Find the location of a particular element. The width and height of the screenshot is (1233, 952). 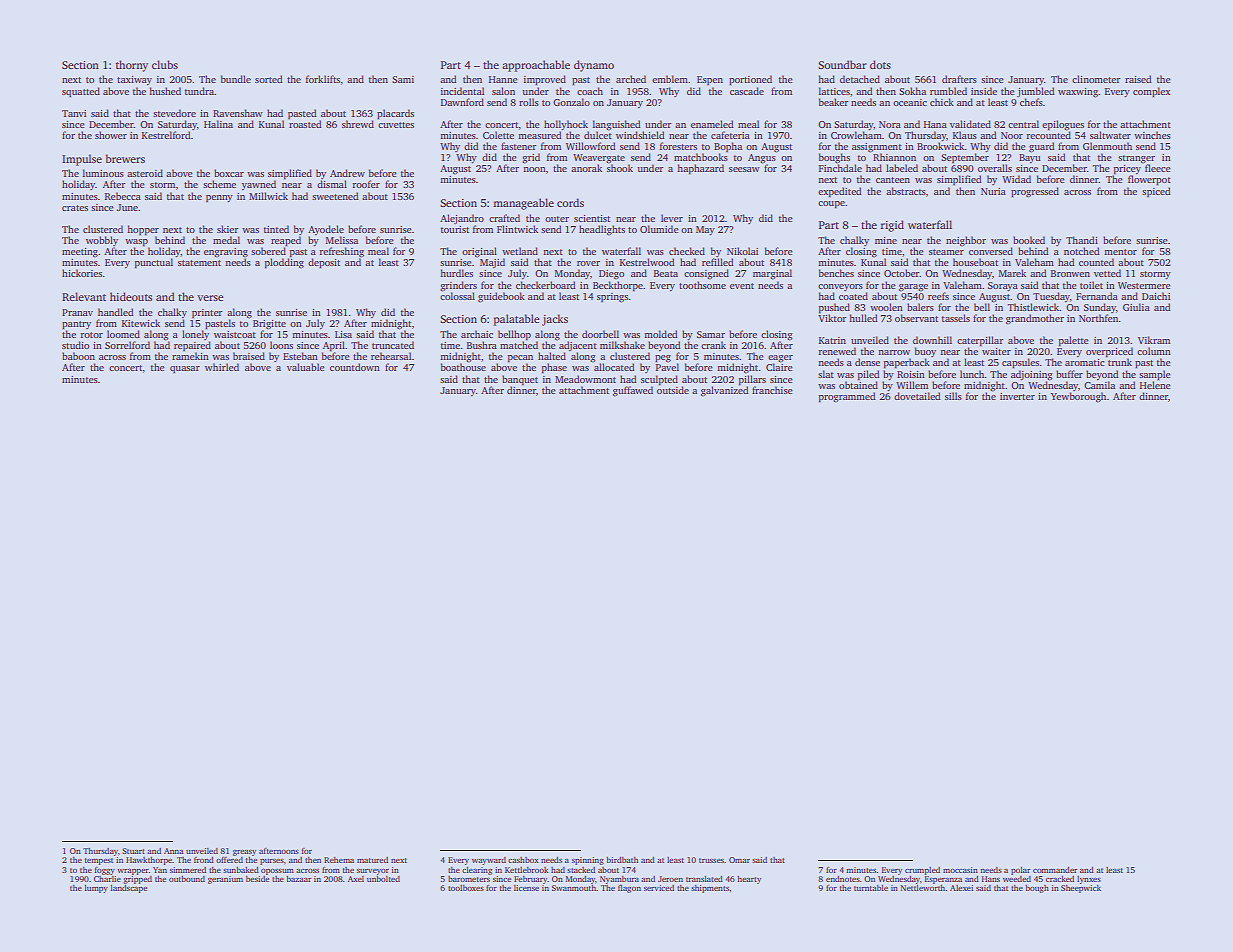

shower is located at coordinates (111, 135).
